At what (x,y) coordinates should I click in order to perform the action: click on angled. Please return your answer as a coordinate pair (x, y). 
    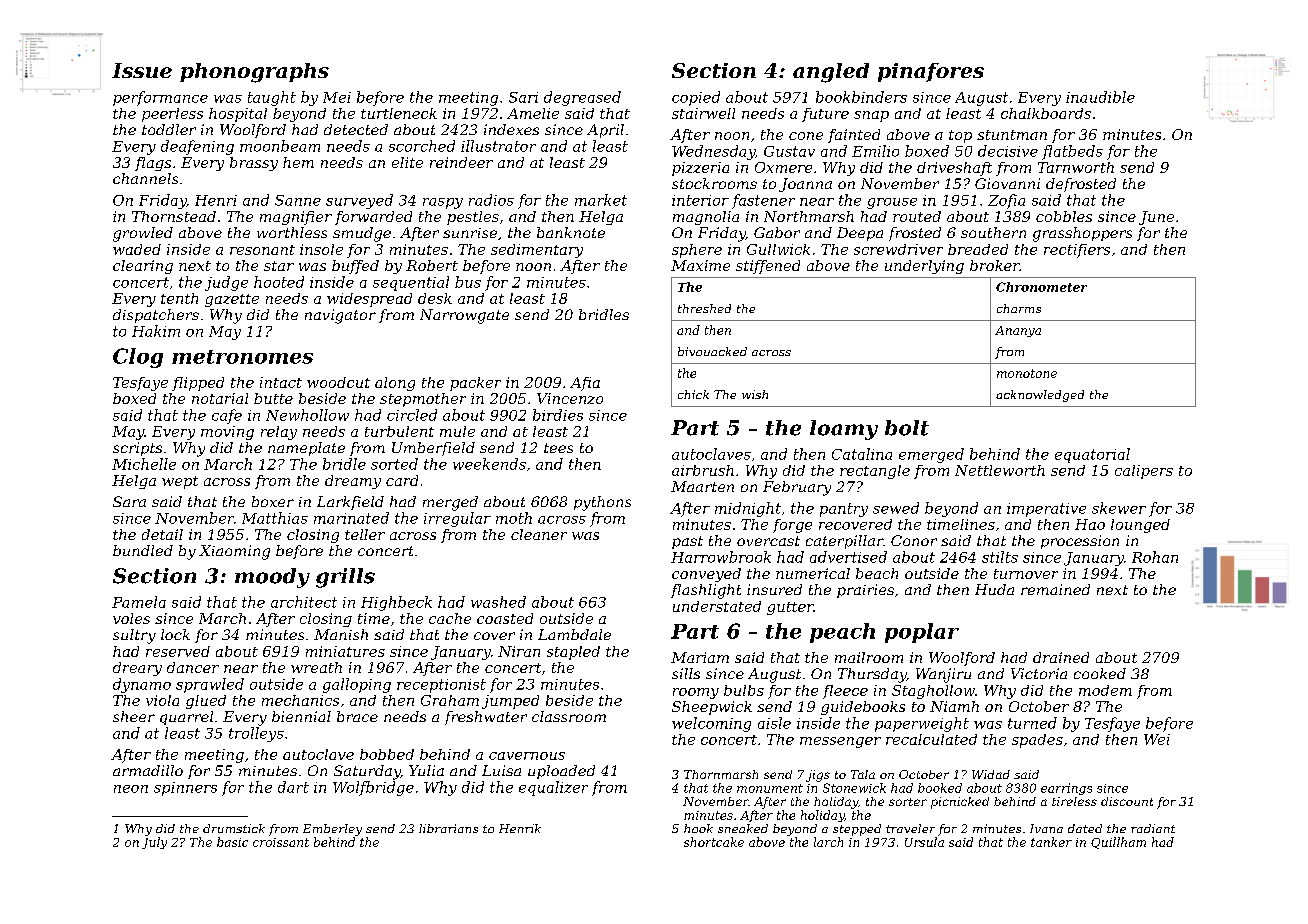
    Looking at the image, I should click on (831, 73).
